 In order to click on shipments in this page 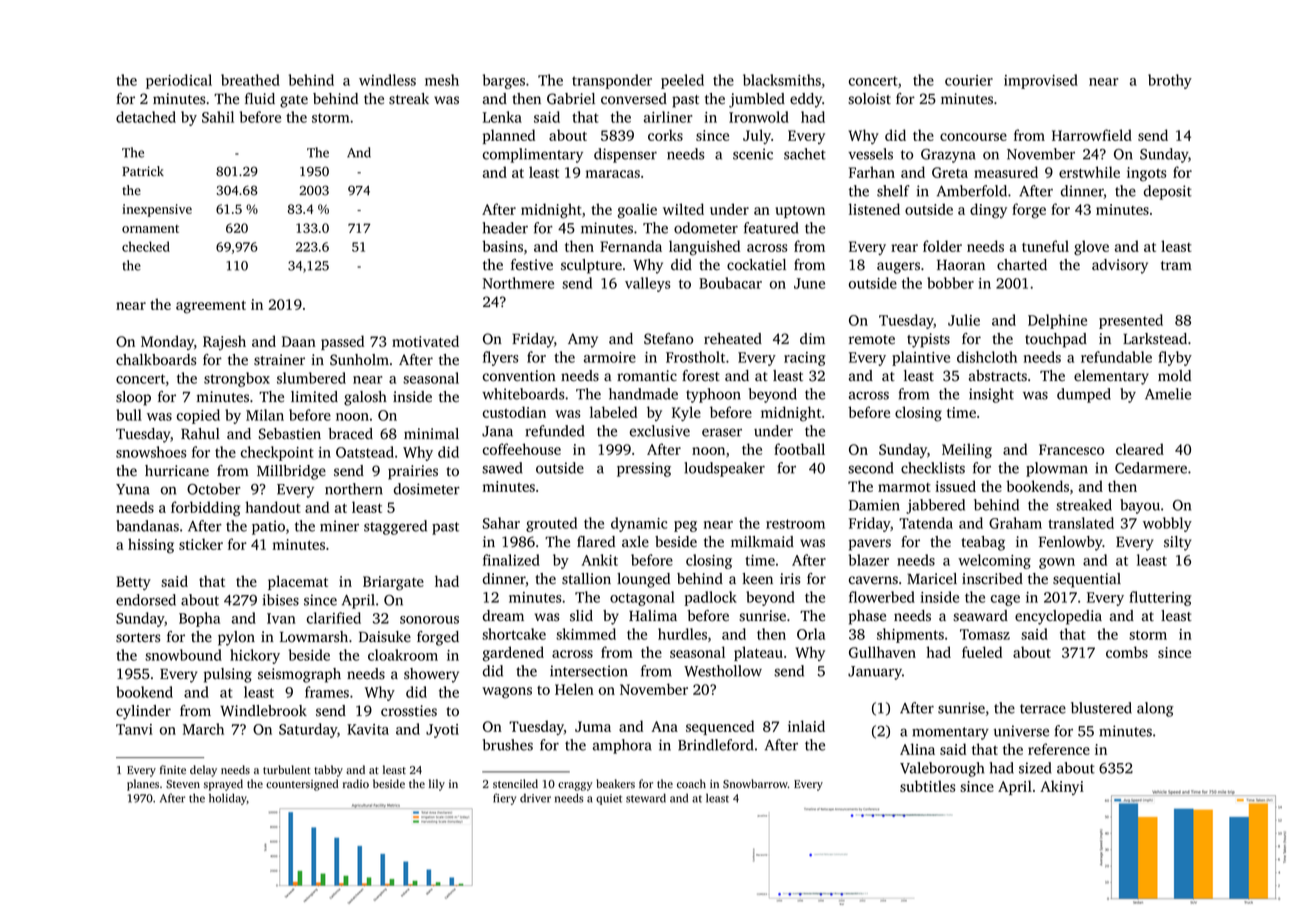, I will do `click(910, 635)`.
